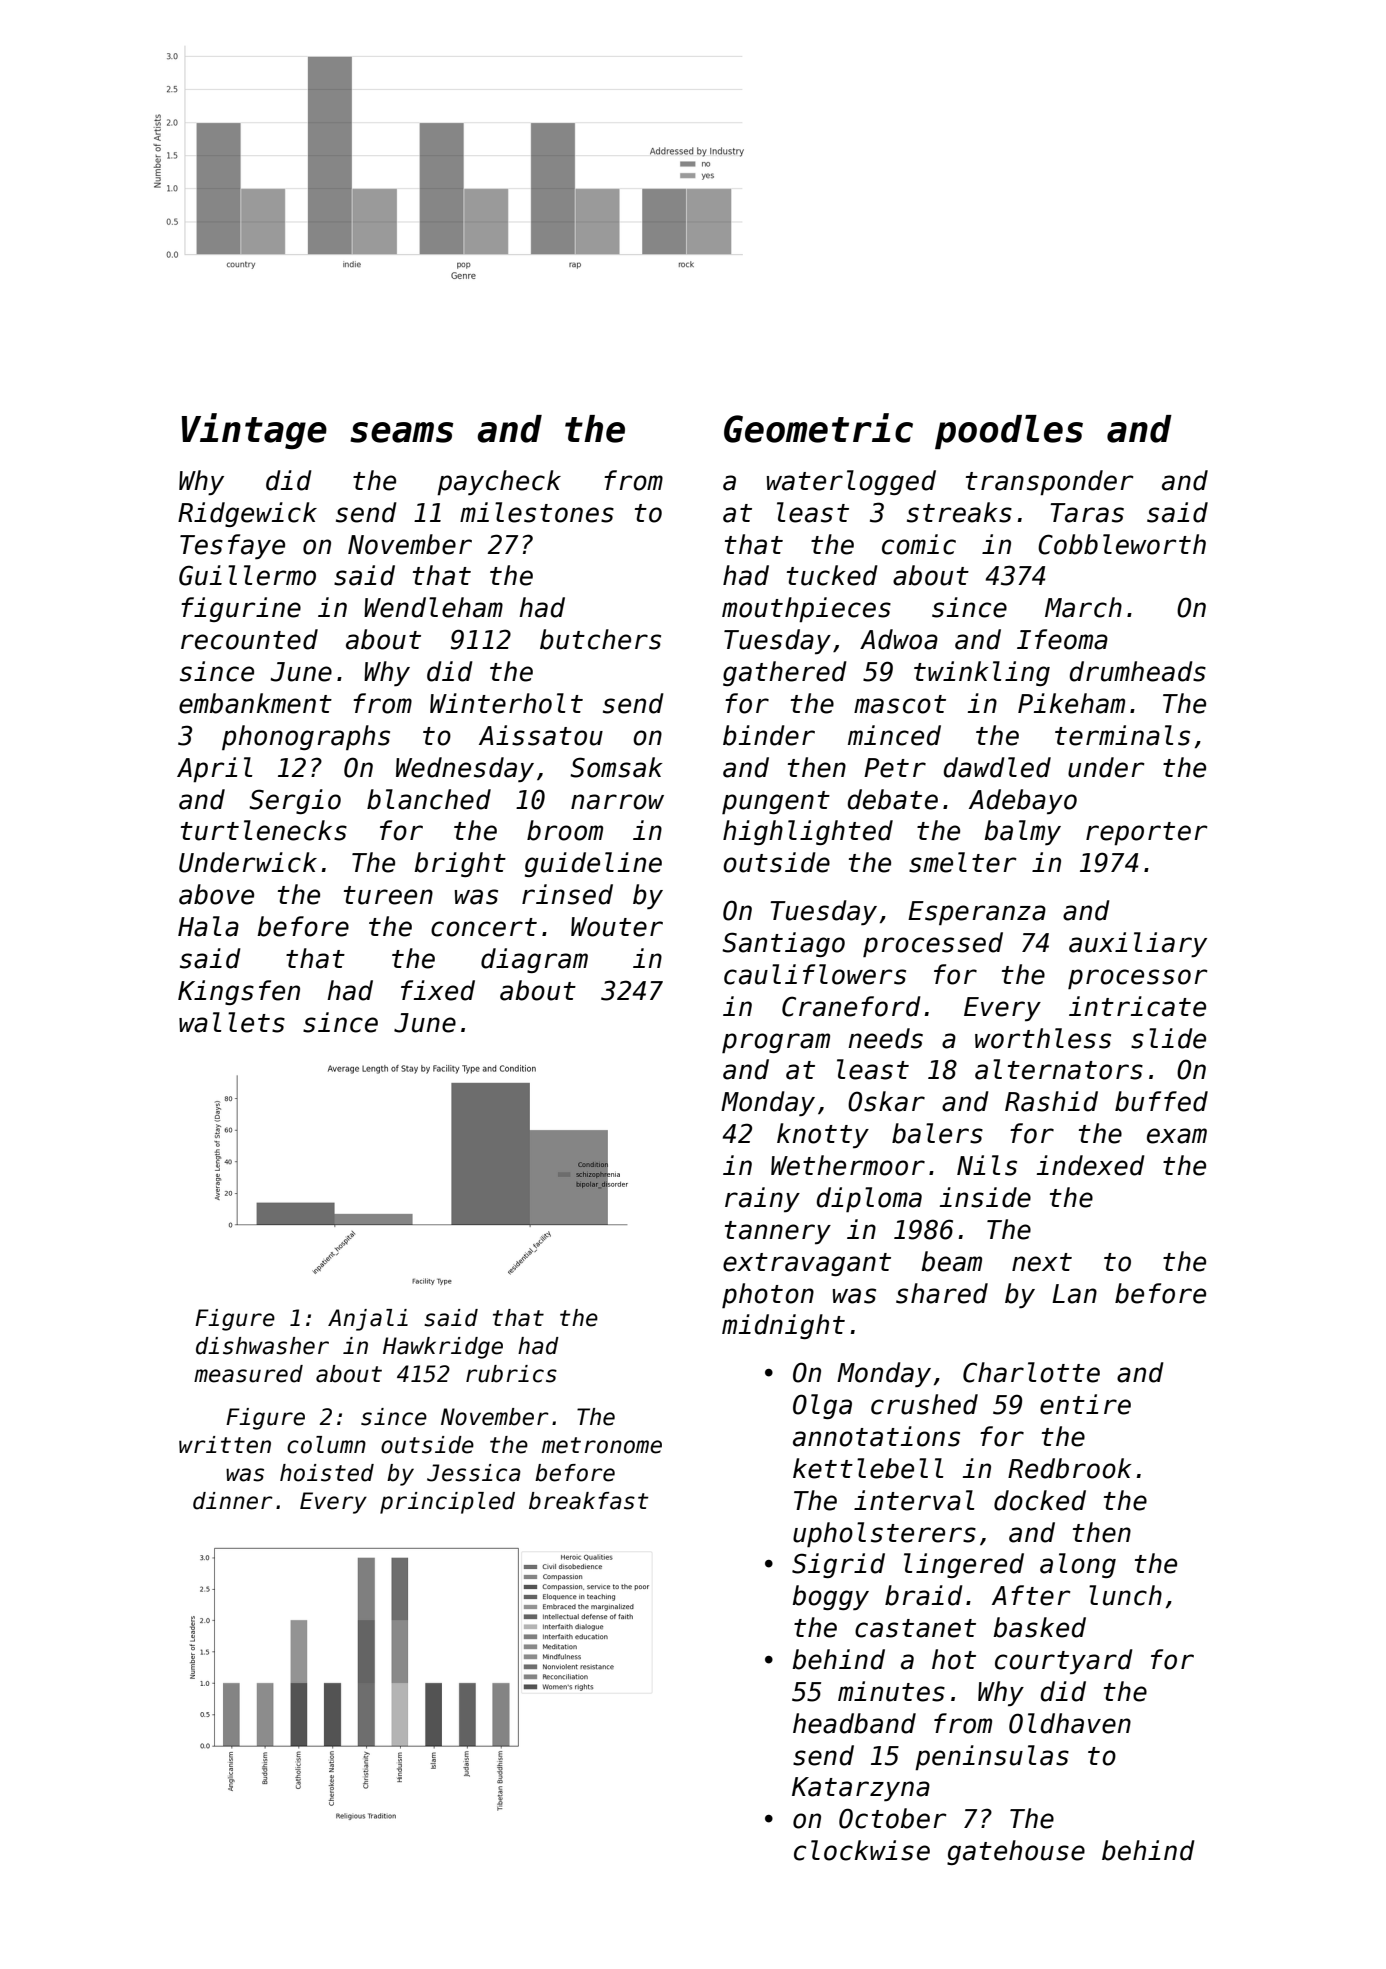 The width and height of the page is (1386, 1969). I want to click on poodles, so click(1009, 432).
